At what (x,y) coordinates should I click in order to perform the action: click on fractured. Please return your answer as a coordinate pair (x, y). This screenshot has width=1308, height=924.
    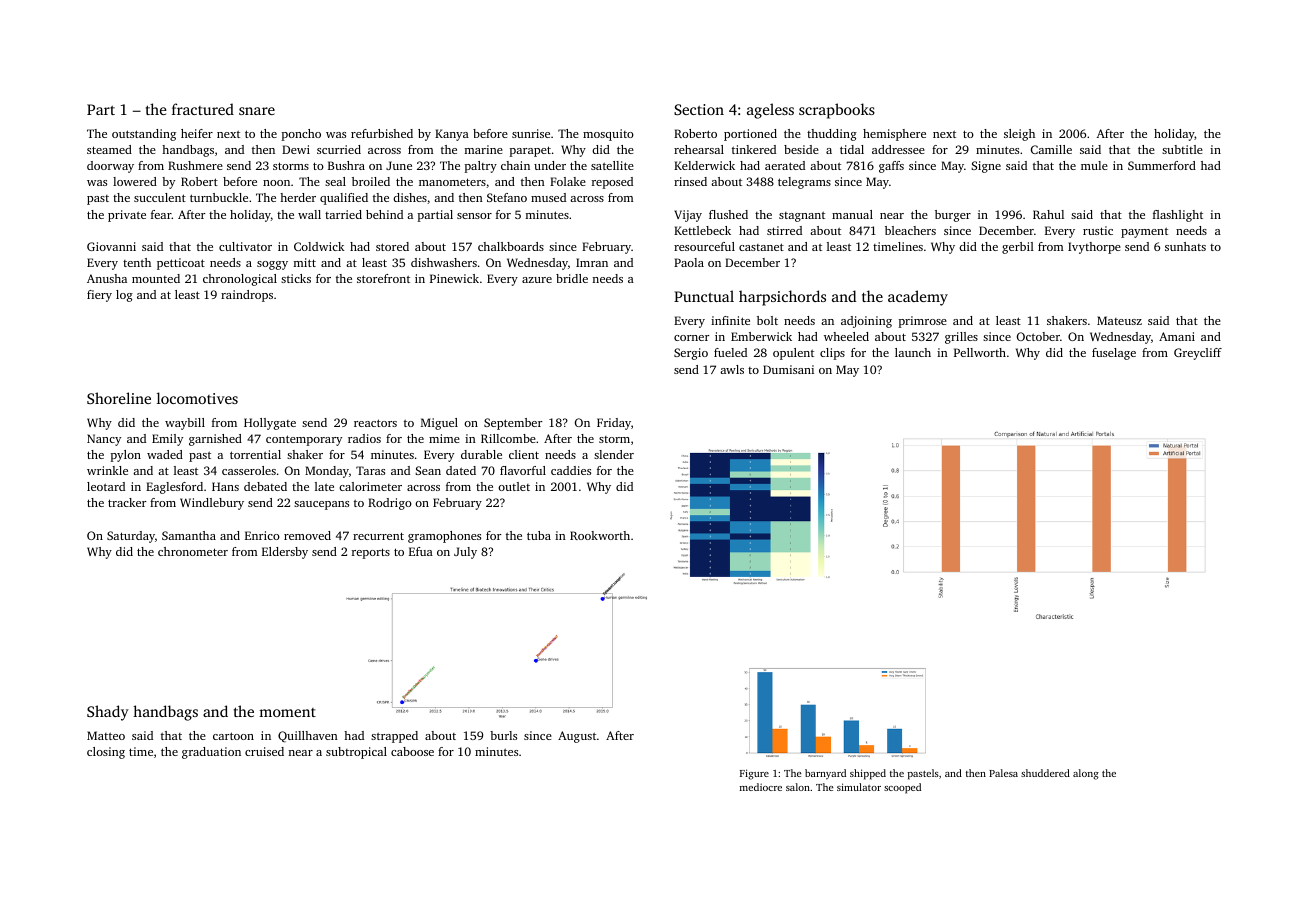
    Looking at the image, I should click on (203, 109).
